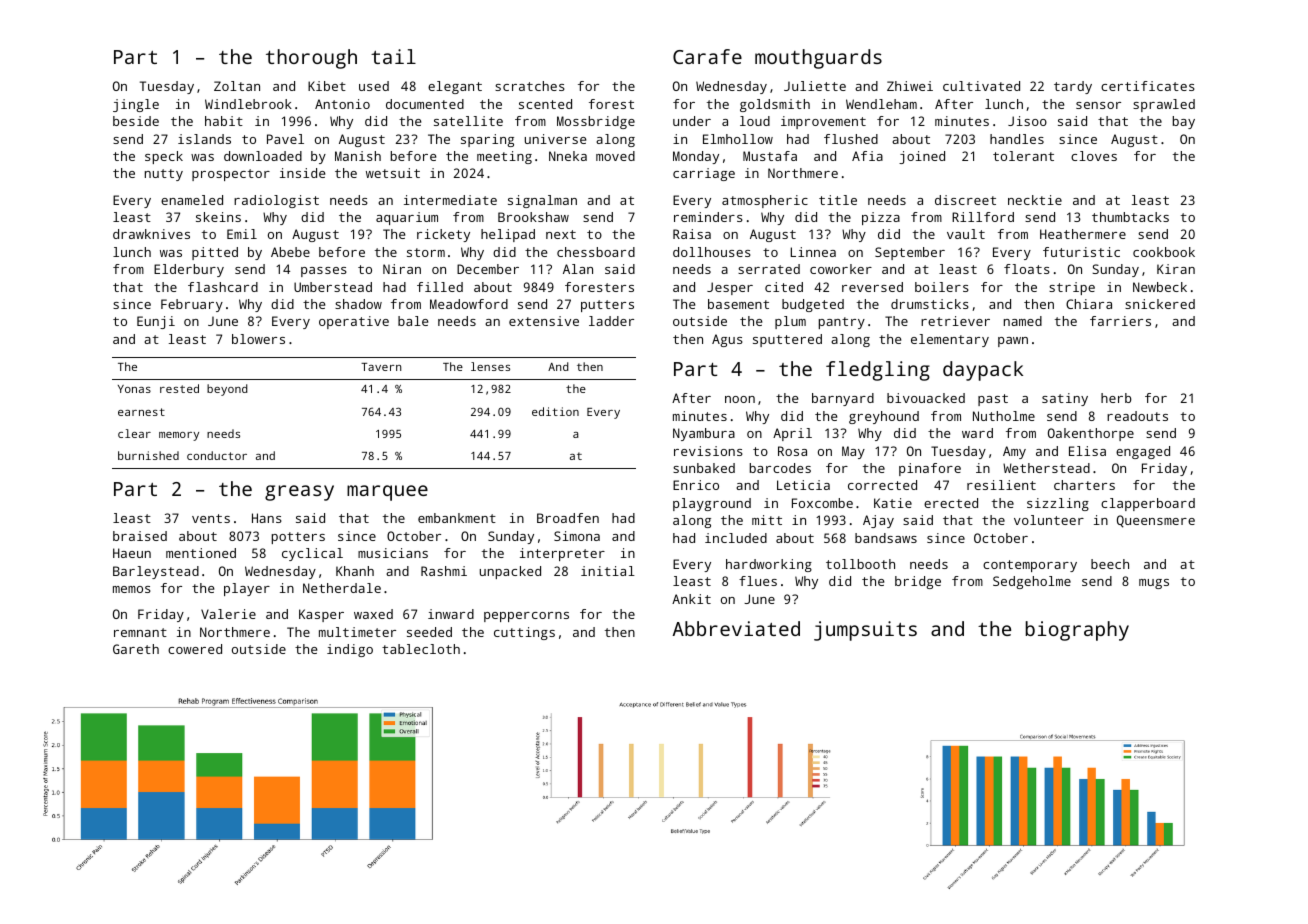 The width and height of the image is (1308, 924). I want to click on farriers, so click(1120, 321).
